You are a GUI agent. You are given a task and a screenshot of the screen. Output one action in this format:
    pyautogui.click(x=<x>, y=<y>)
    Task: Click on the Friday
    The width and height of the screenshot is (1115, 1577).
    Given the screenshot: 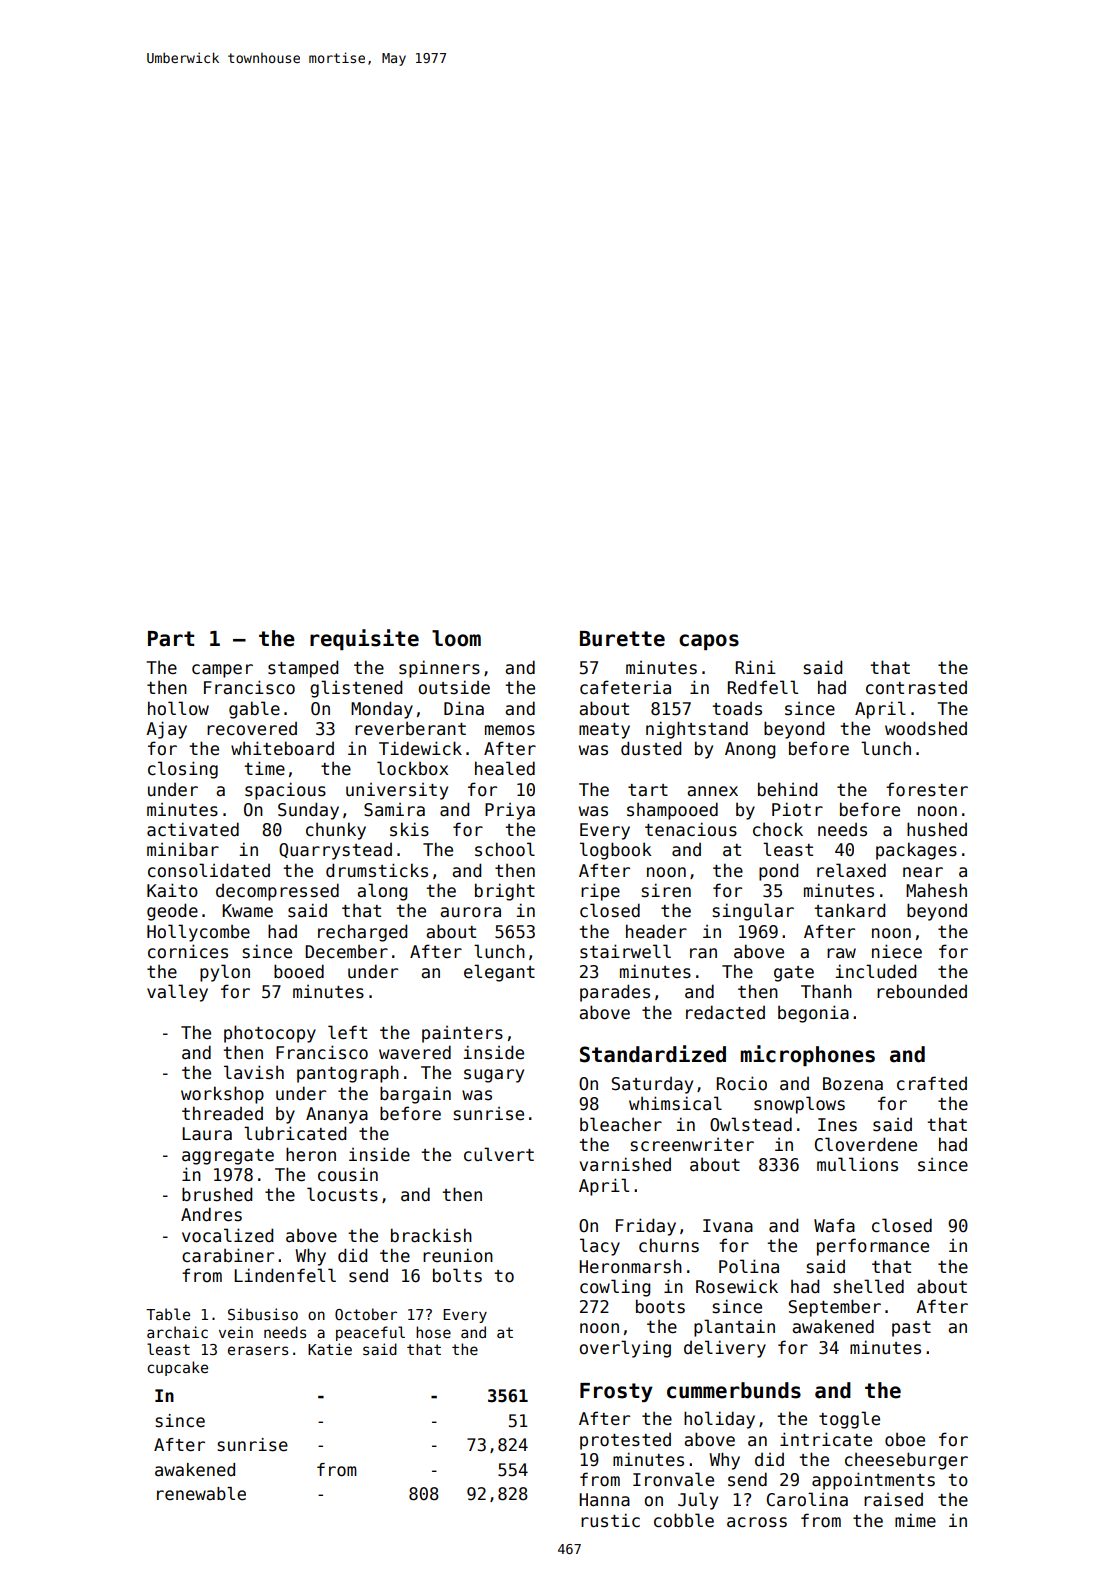 What is the action you would take?
    pyautogui.click(x=646, y=1227)
